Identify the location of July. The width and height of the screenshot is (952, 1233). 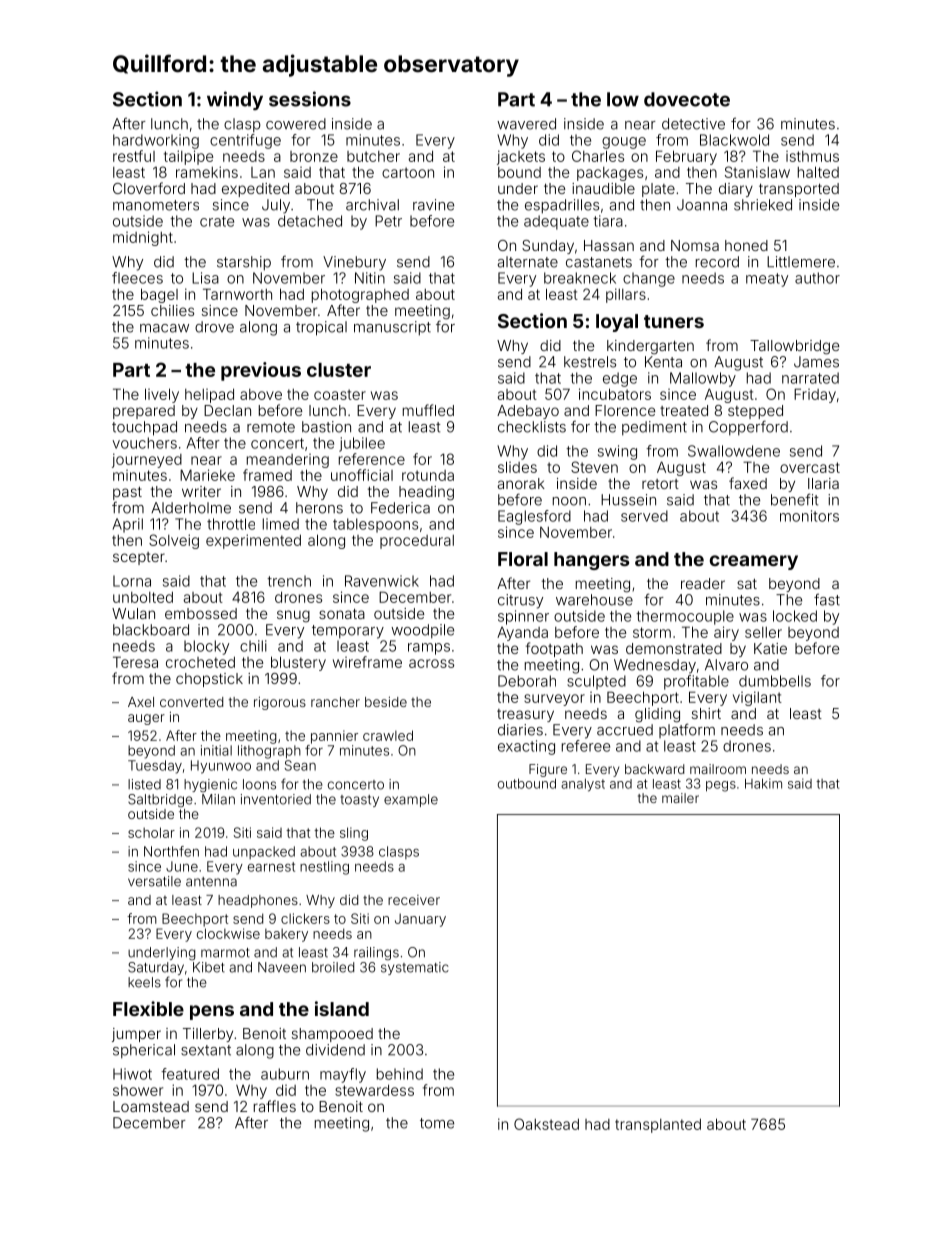
(276, 206).
